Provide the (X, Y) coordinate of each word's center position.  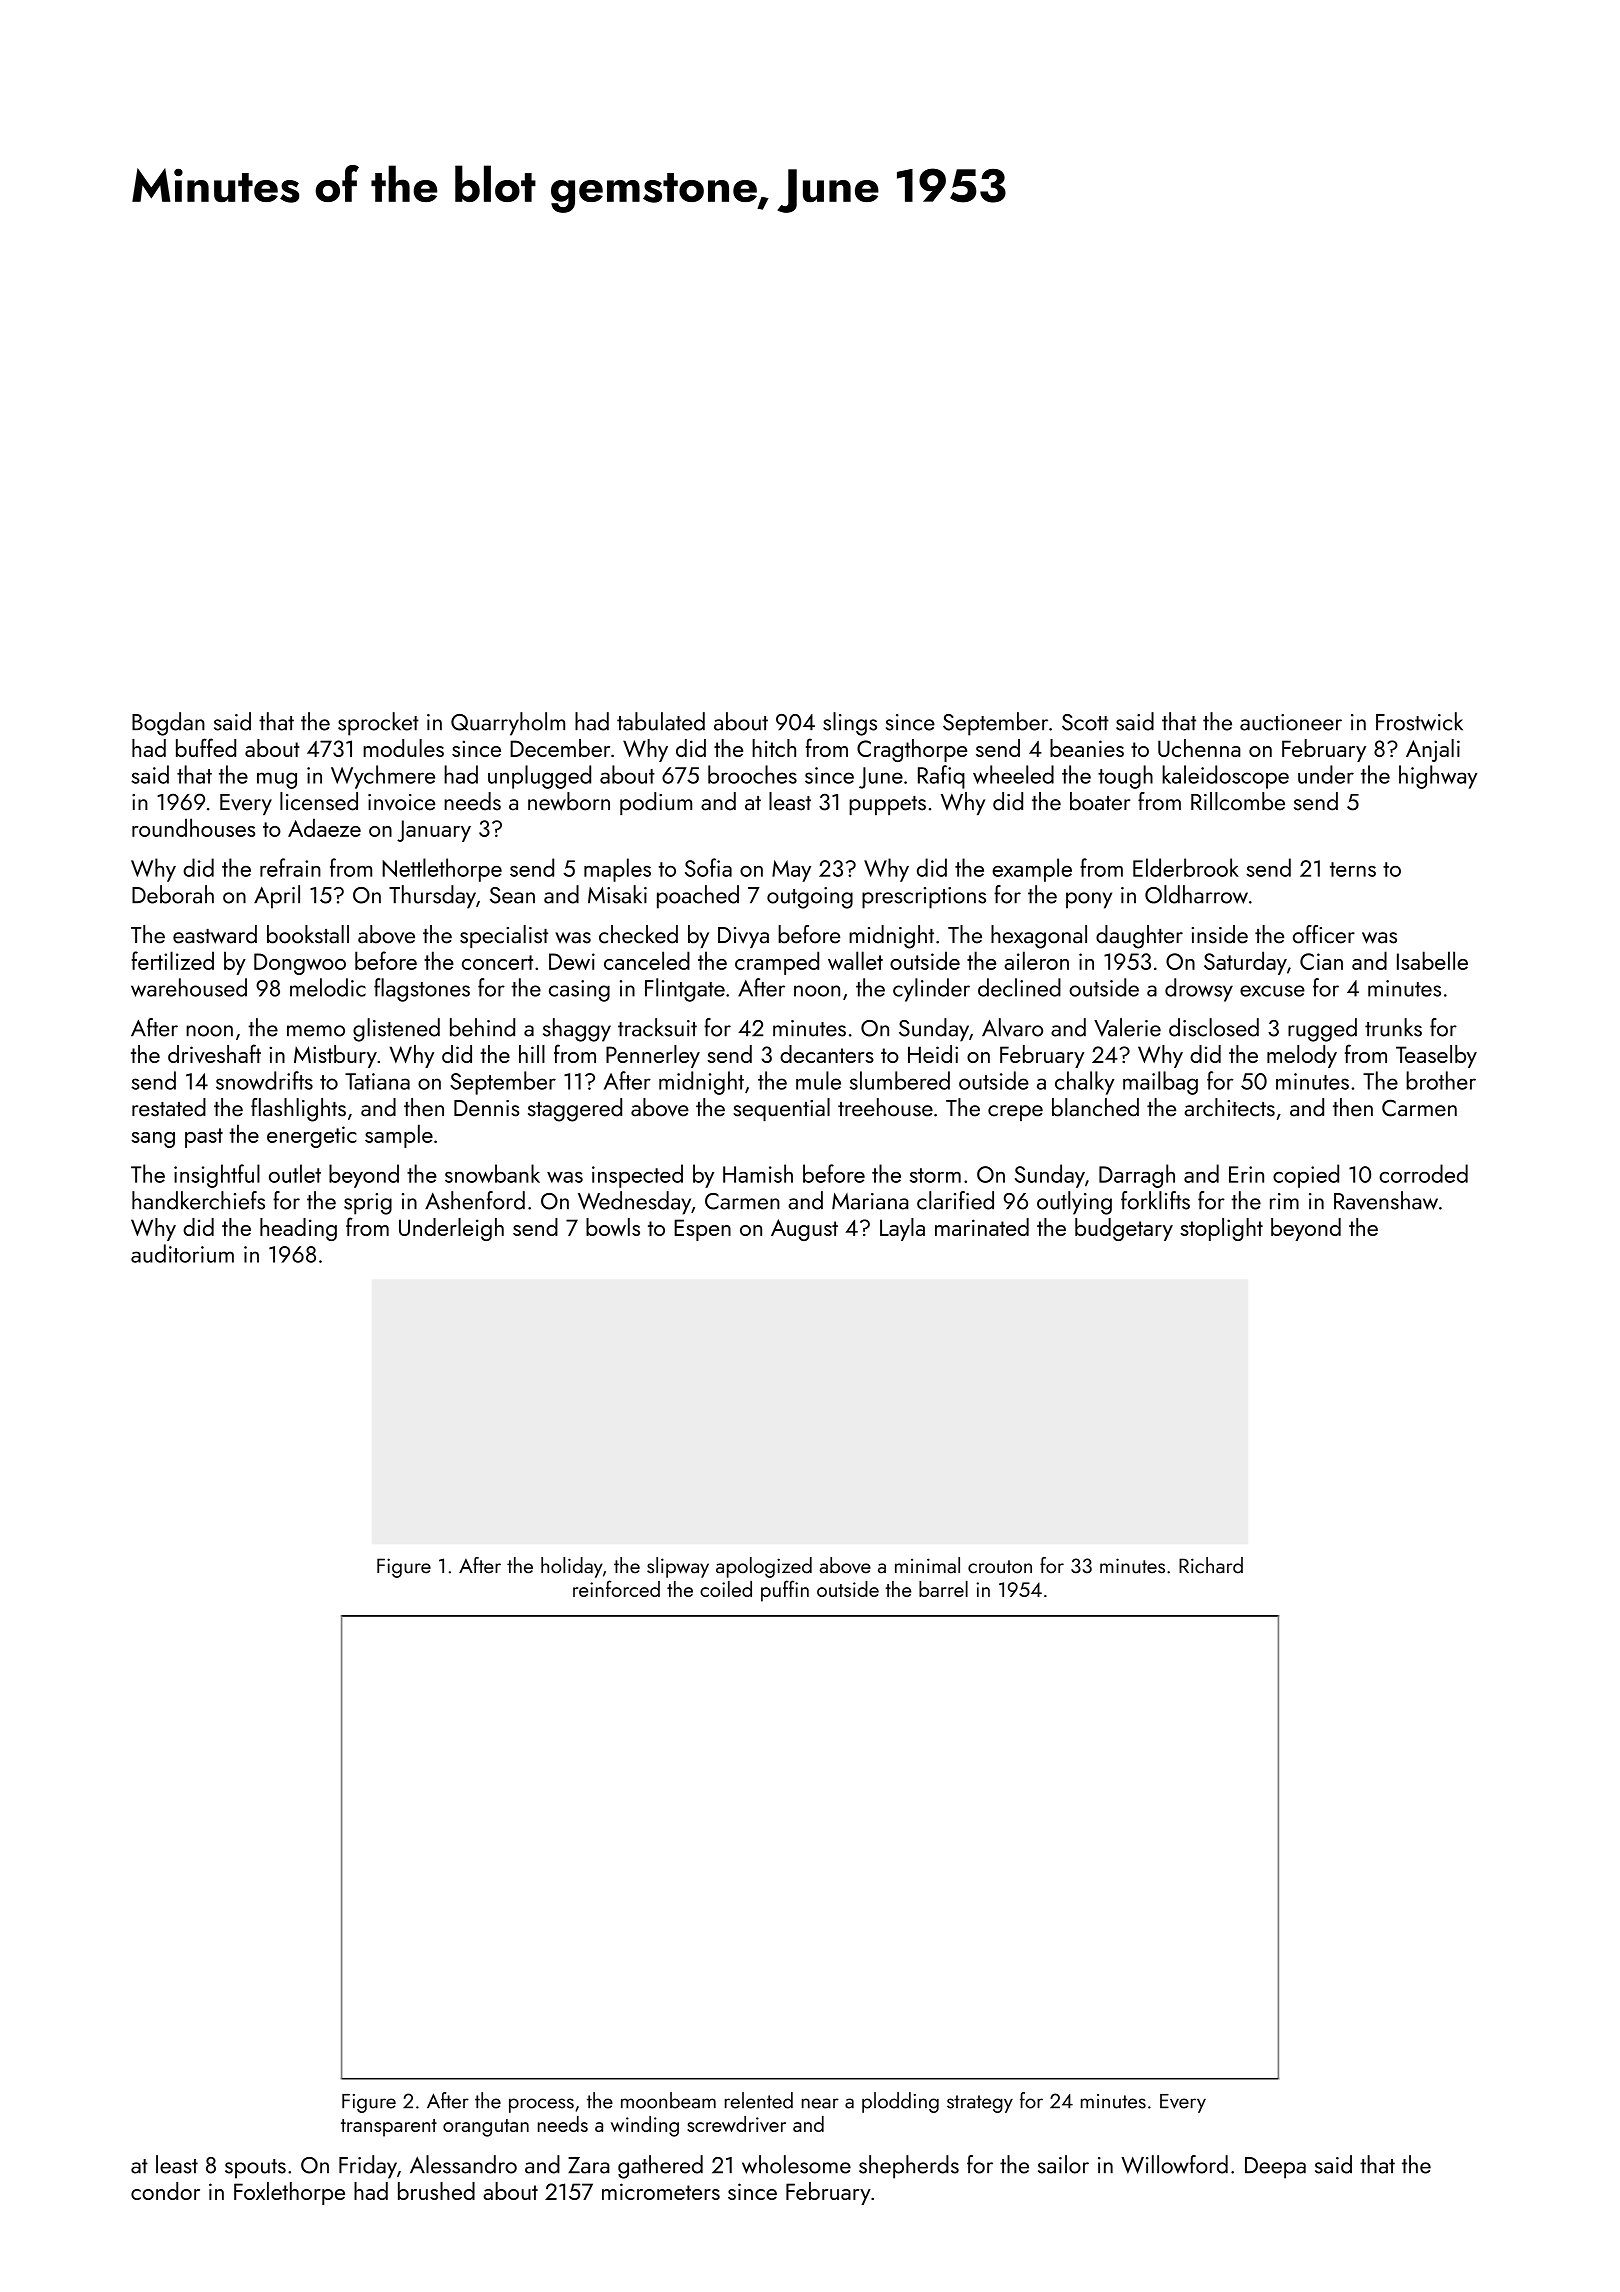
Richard (1211, 1565)
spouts (255, 2169)
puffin (785, 1591)
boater (1100, 801)
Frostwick (1419, 721)
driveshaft (214, 1053)
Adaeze (324, 827)
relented (759, 2100)
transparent (389, 2128)
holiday (572, 1567)
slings (850, 724)
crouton (1000, 1567)
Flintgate (685, 990)
